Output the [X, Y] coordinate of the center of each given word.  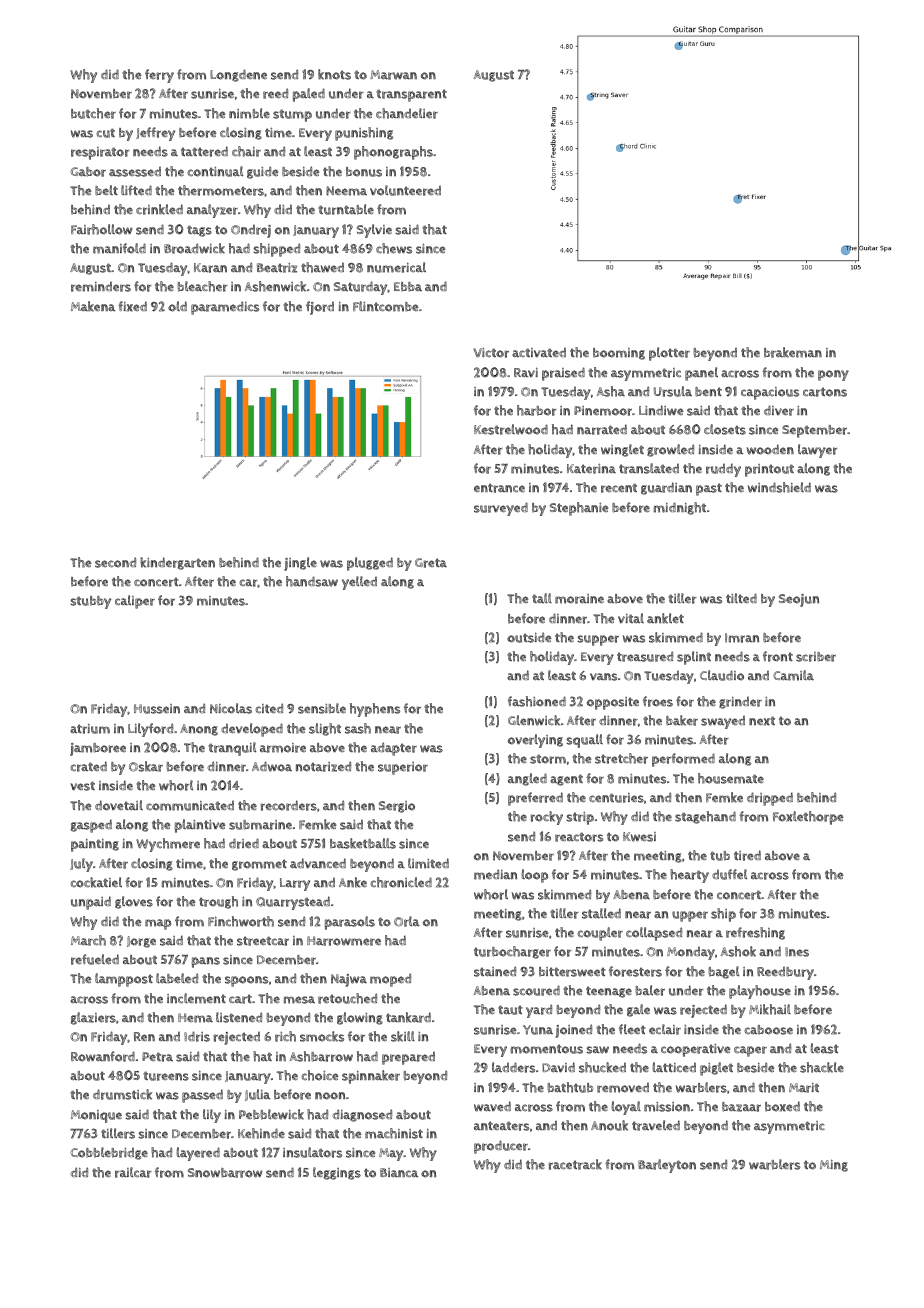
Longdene [238, 75]
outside [529, 637]
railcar [133, 1172]
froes [658, 701]
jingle [300, 564]
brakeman [793, 352]
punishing [364, 134]
